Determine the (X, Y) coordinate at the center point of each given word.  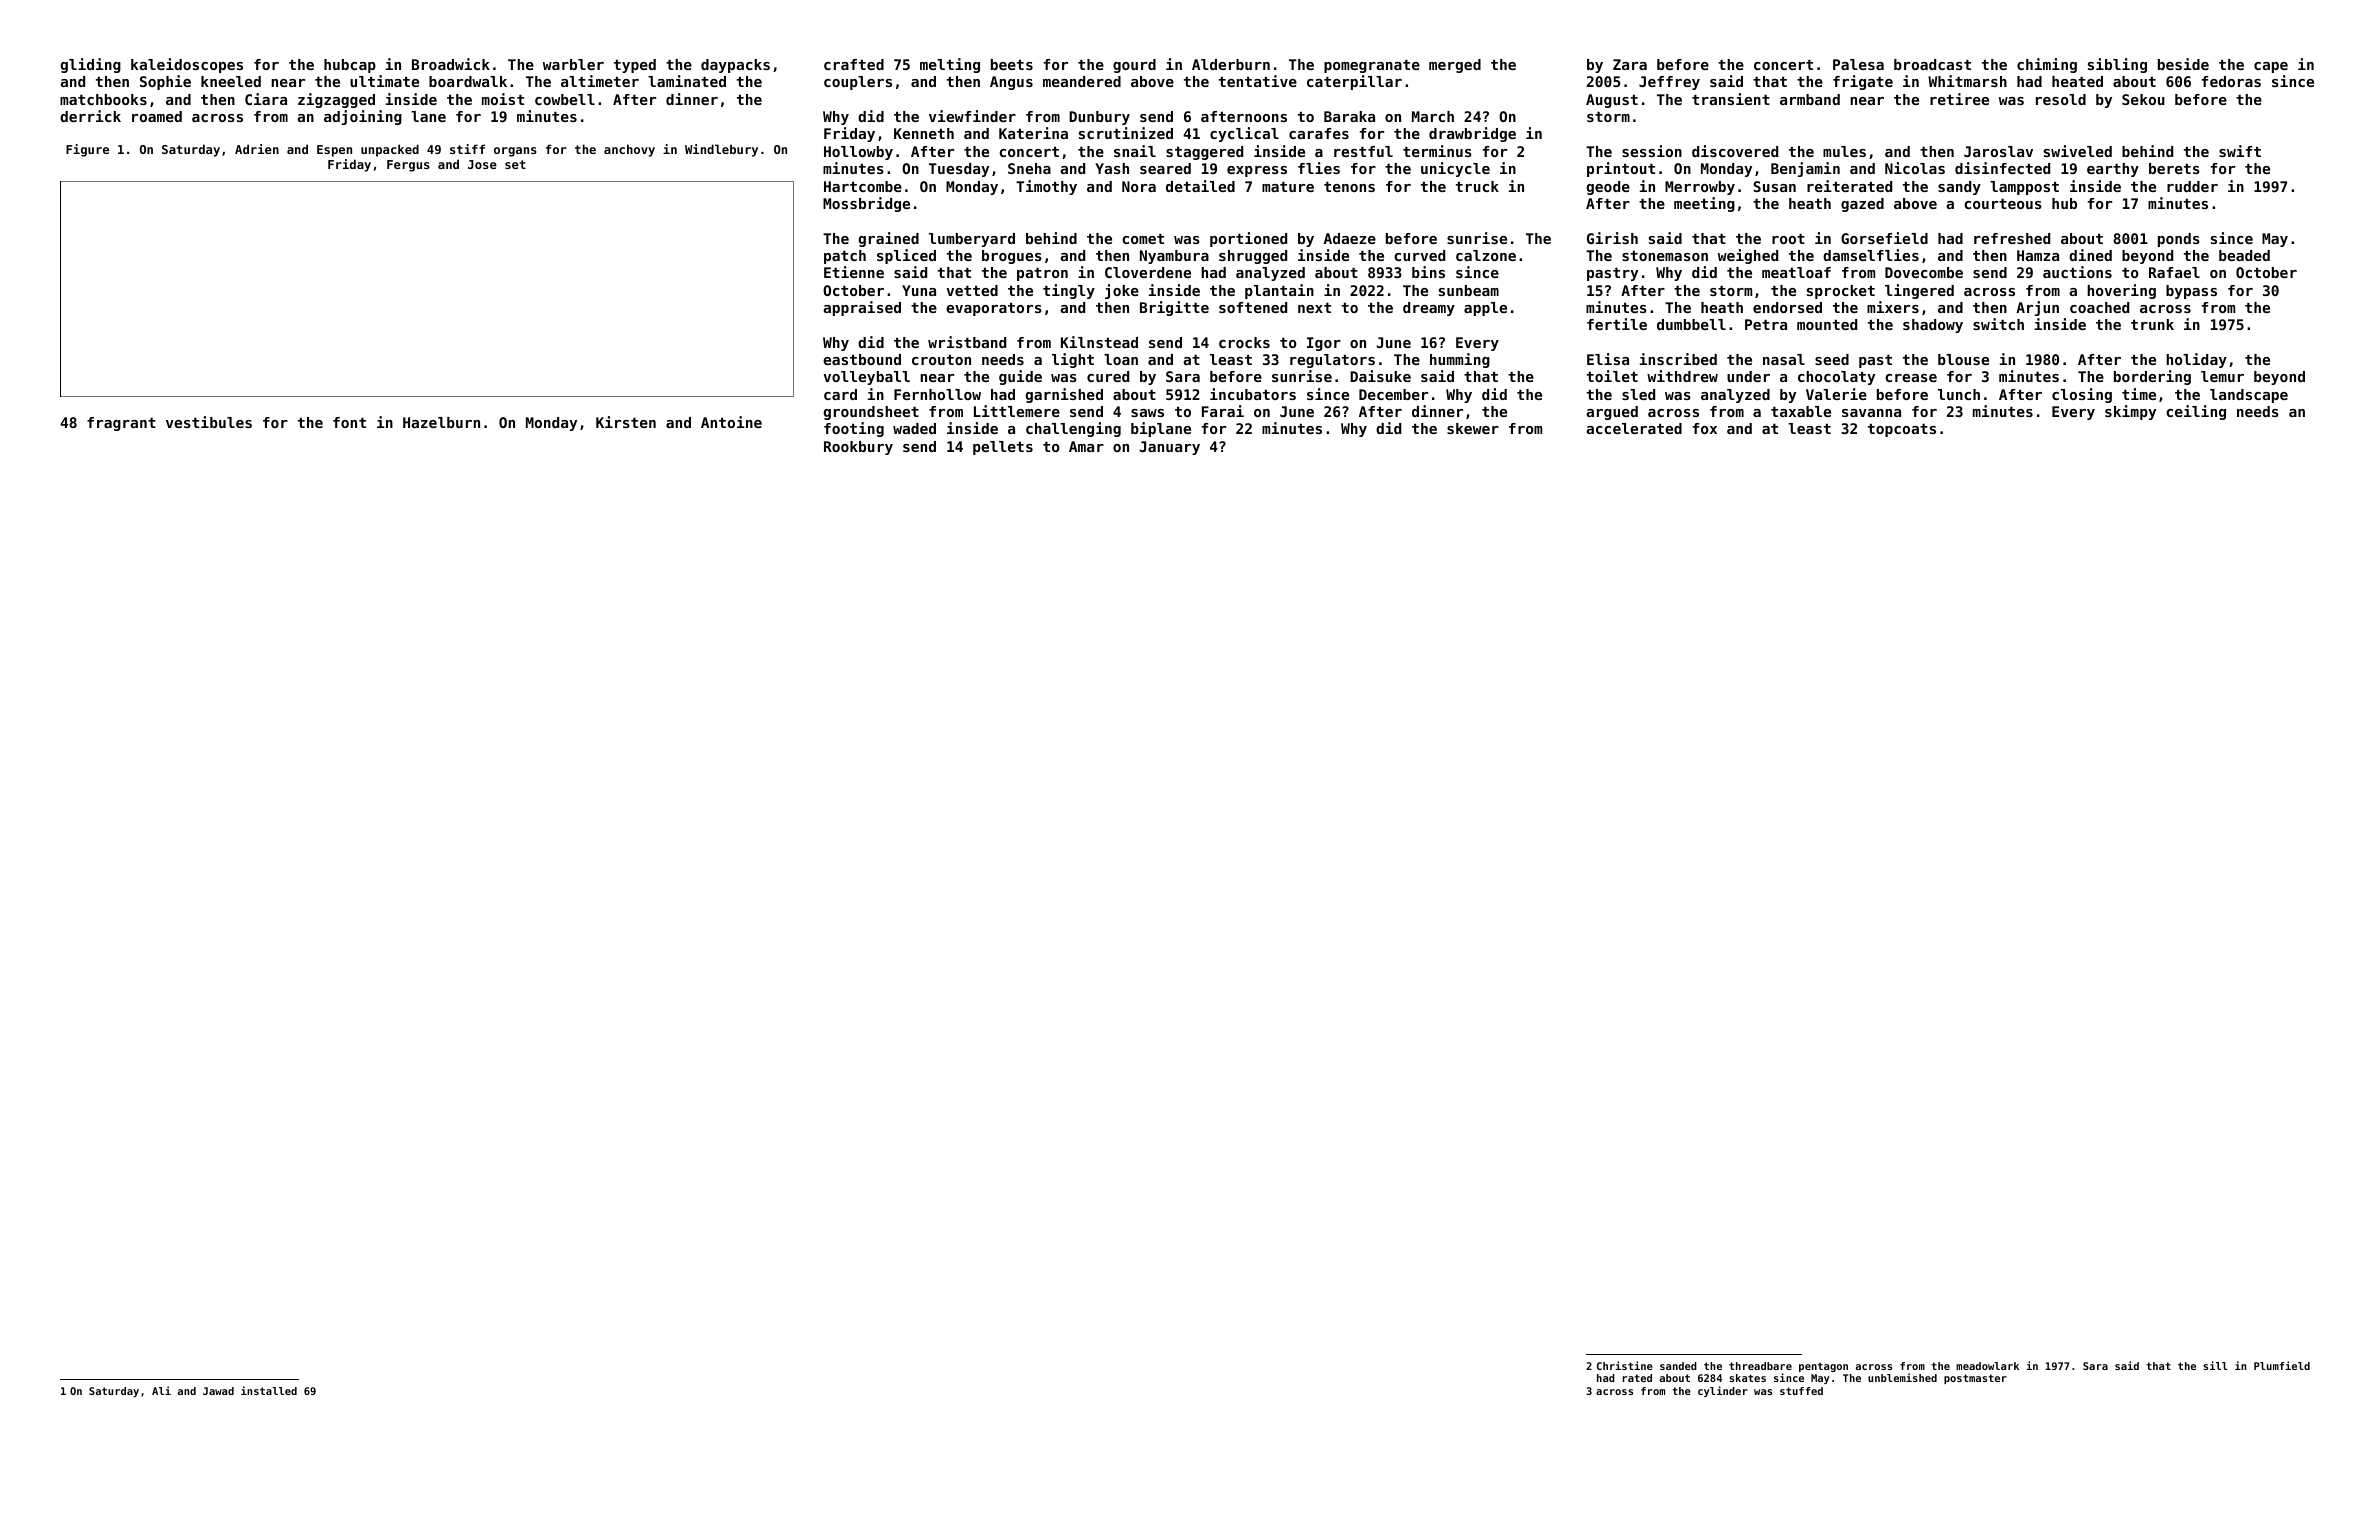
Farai (1223, 411)
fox (1705, 428)
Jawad (218, 1391)
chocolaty (1836, 378)
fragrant (121, 424)
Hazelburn (441, 422)
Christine (1625, 1365)
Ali (161, 1390)
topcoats (1902, 430)
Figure (87, 150)
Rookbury (858, 448)
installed (269, 1390)
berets (2174, 168)
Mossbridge (866, 204)
